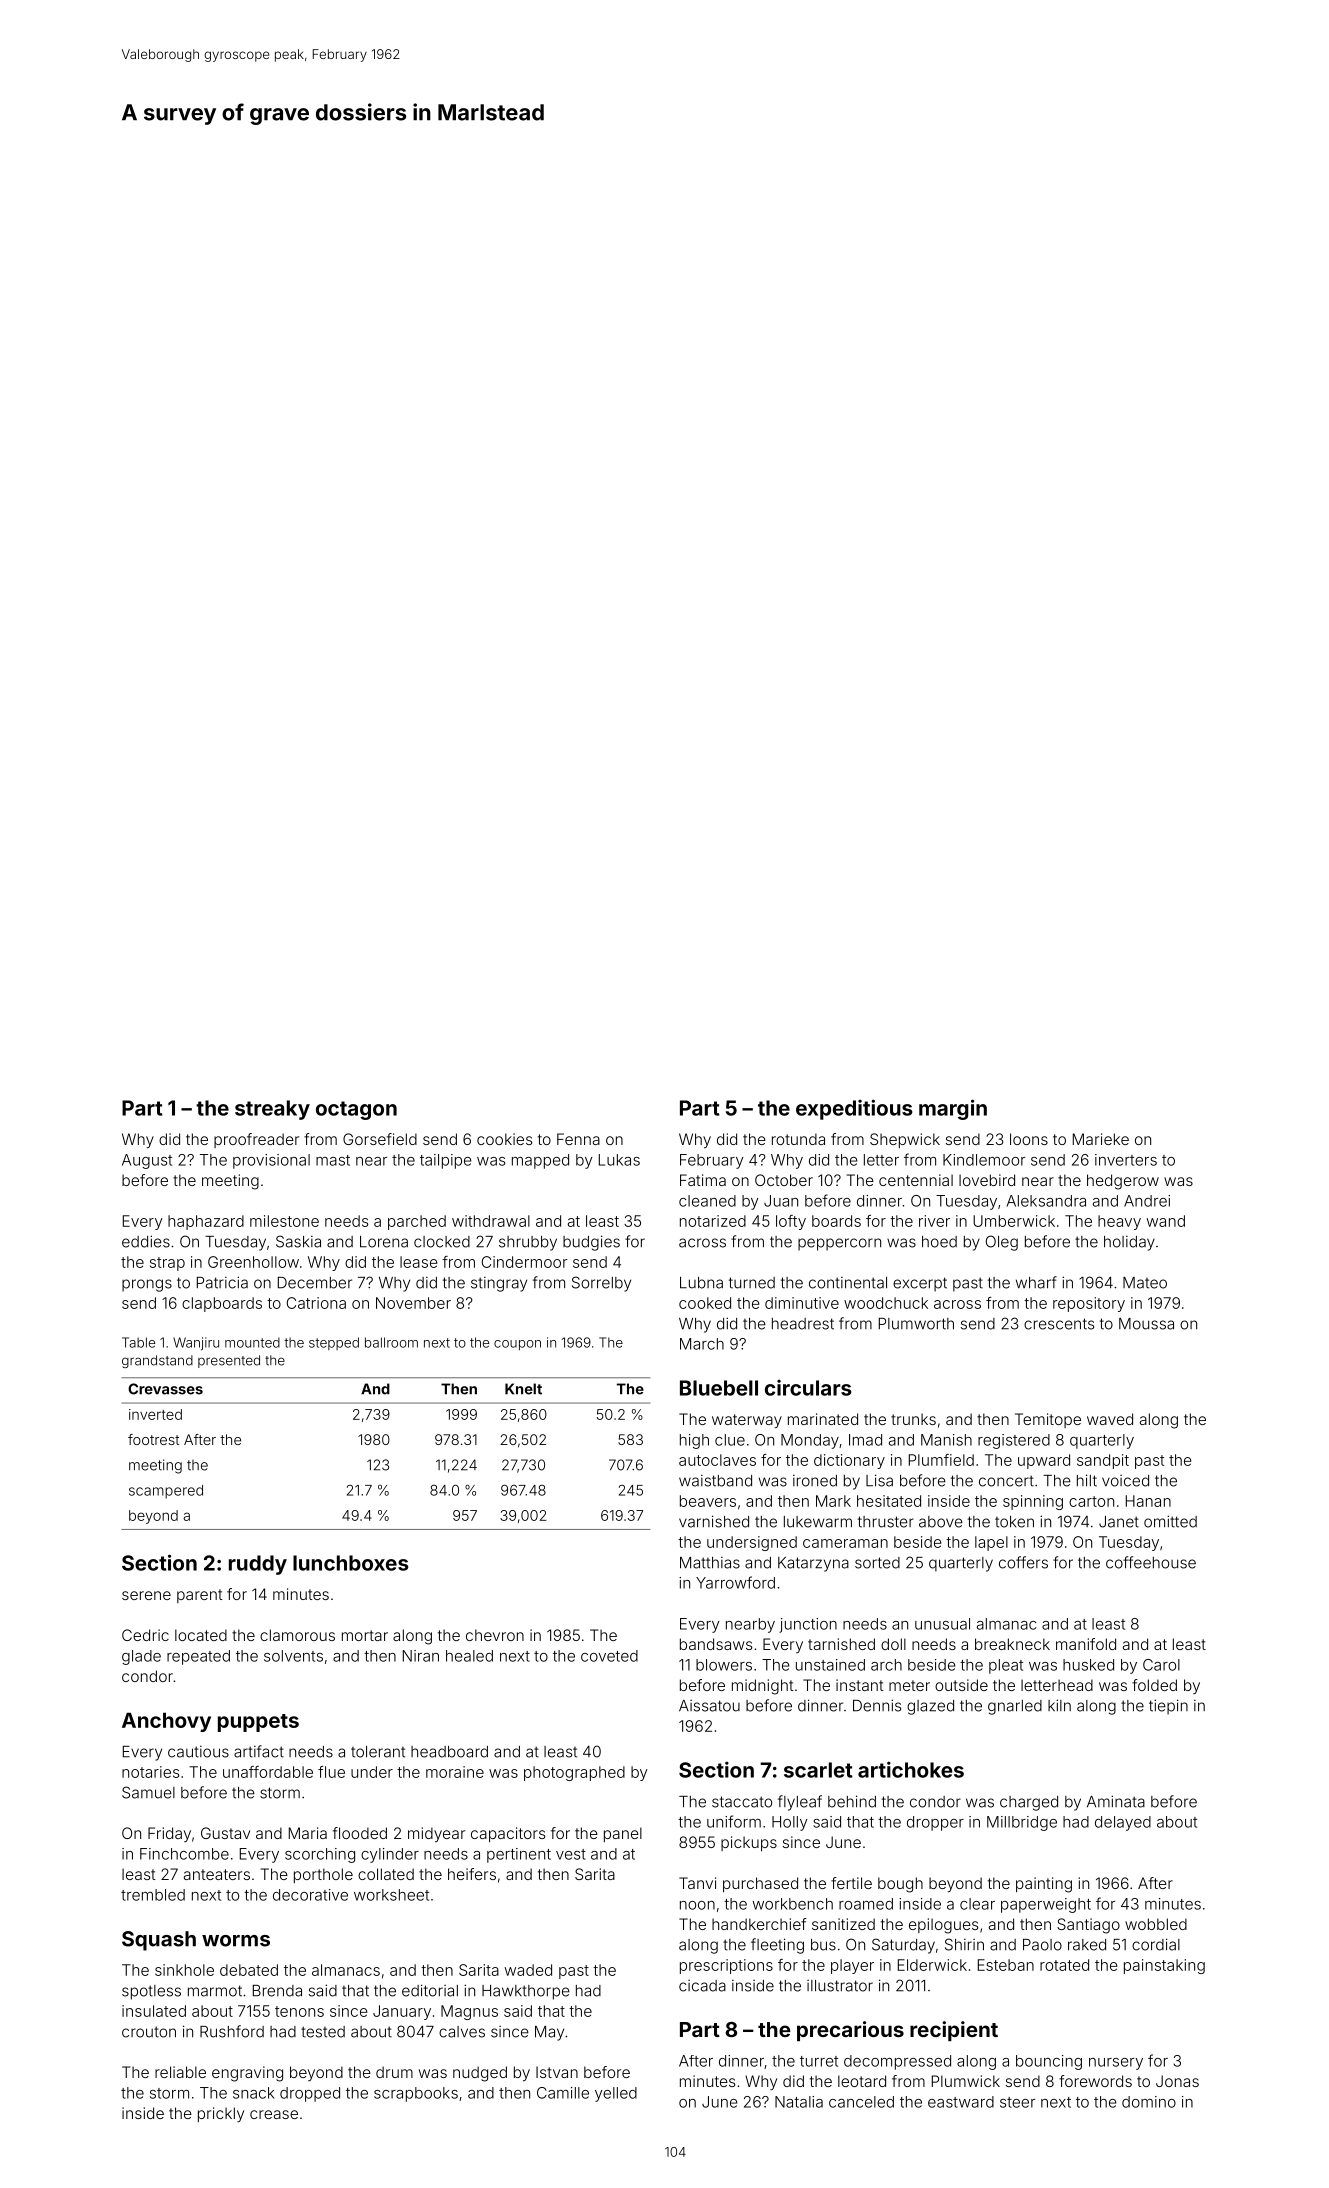  What do you see at coordinates (935, 1823) in the screenshot?
I see `dropper` at bounding box center [935, 1823].
